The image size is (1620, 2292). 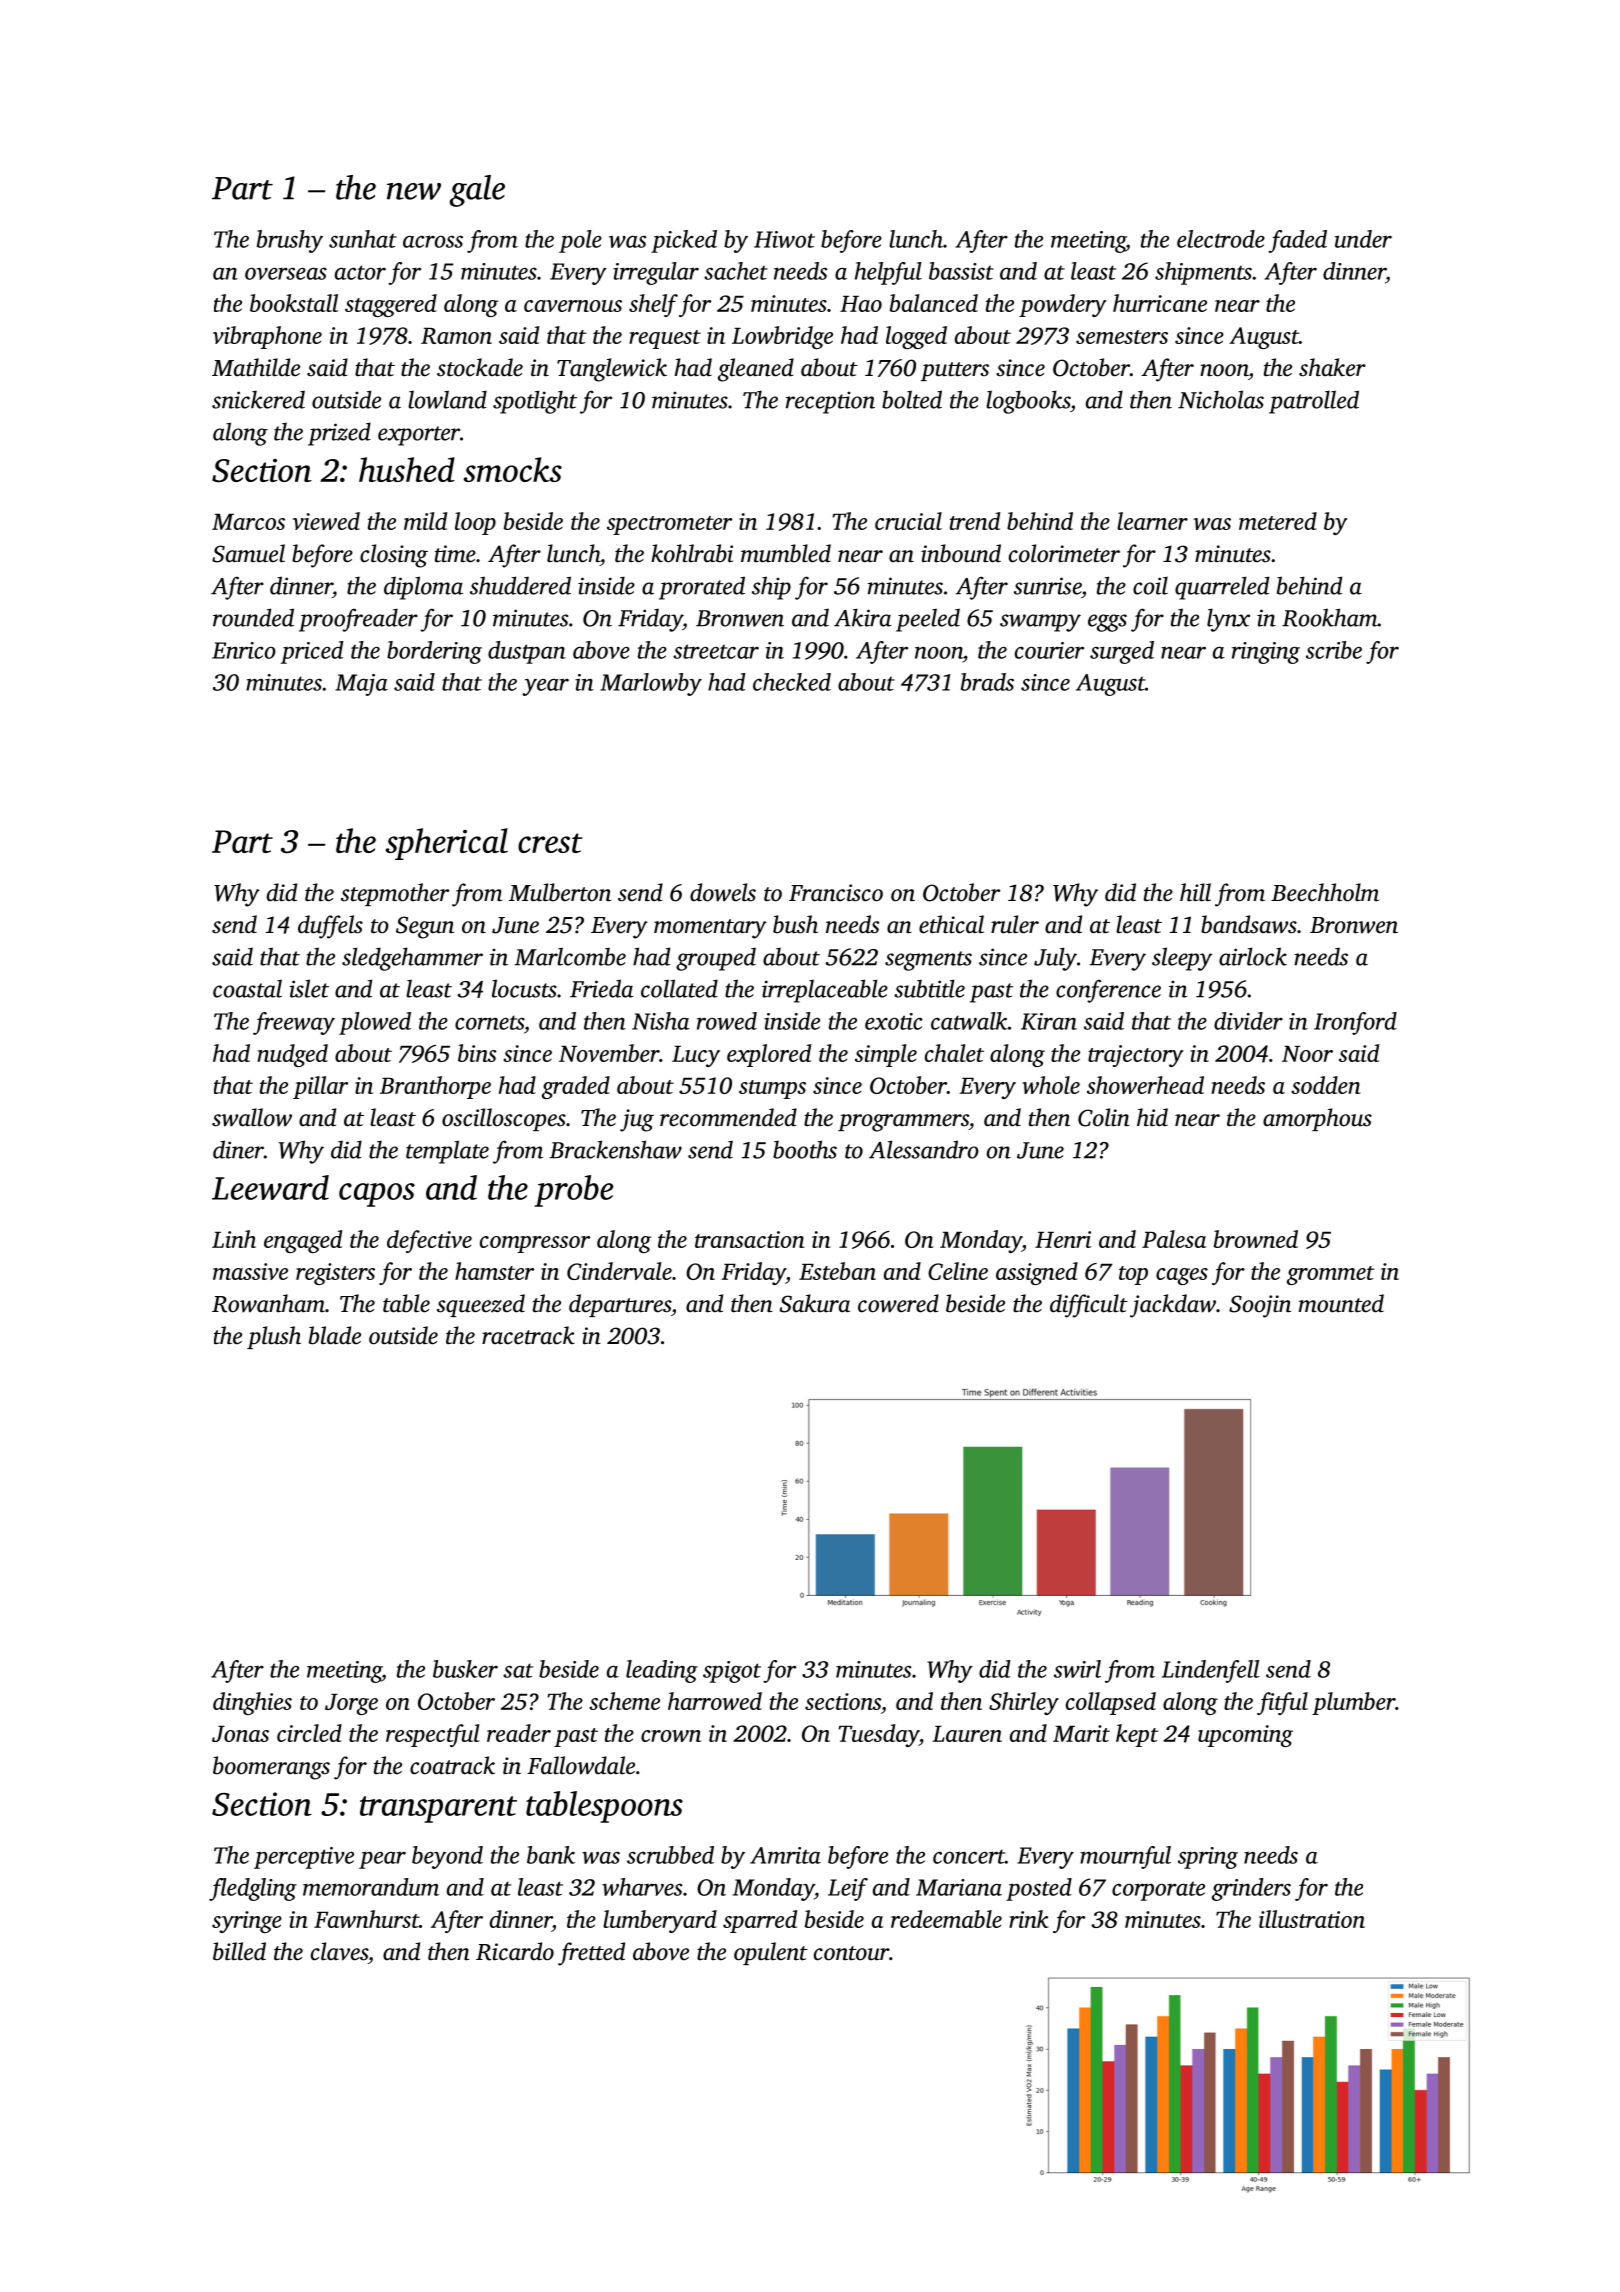 What do you see at coordinates (465, 1669) in the screenshot?
I see `busker` at bounding box center [465, 1669].
